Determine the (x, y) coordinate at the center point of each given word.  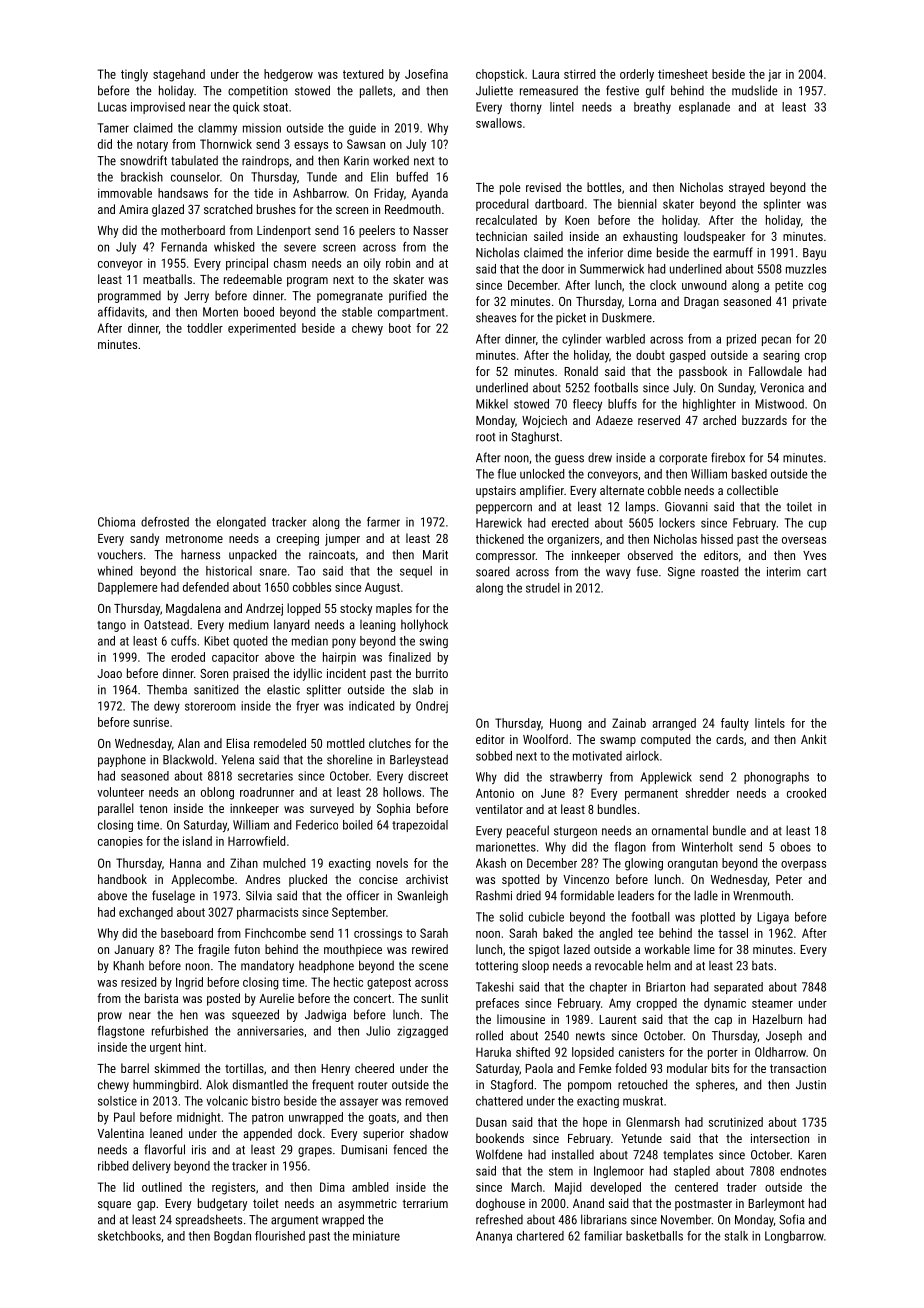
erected (570, 523)
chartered (540, 1236)
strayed (746, 188)
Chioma (116, 522)
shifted (533, 1052)
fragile (213, 950)
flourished (280, 1236)
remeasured (549, 90)
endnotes (803, 1171)
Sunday (736, 388)
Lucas (112, 107)
